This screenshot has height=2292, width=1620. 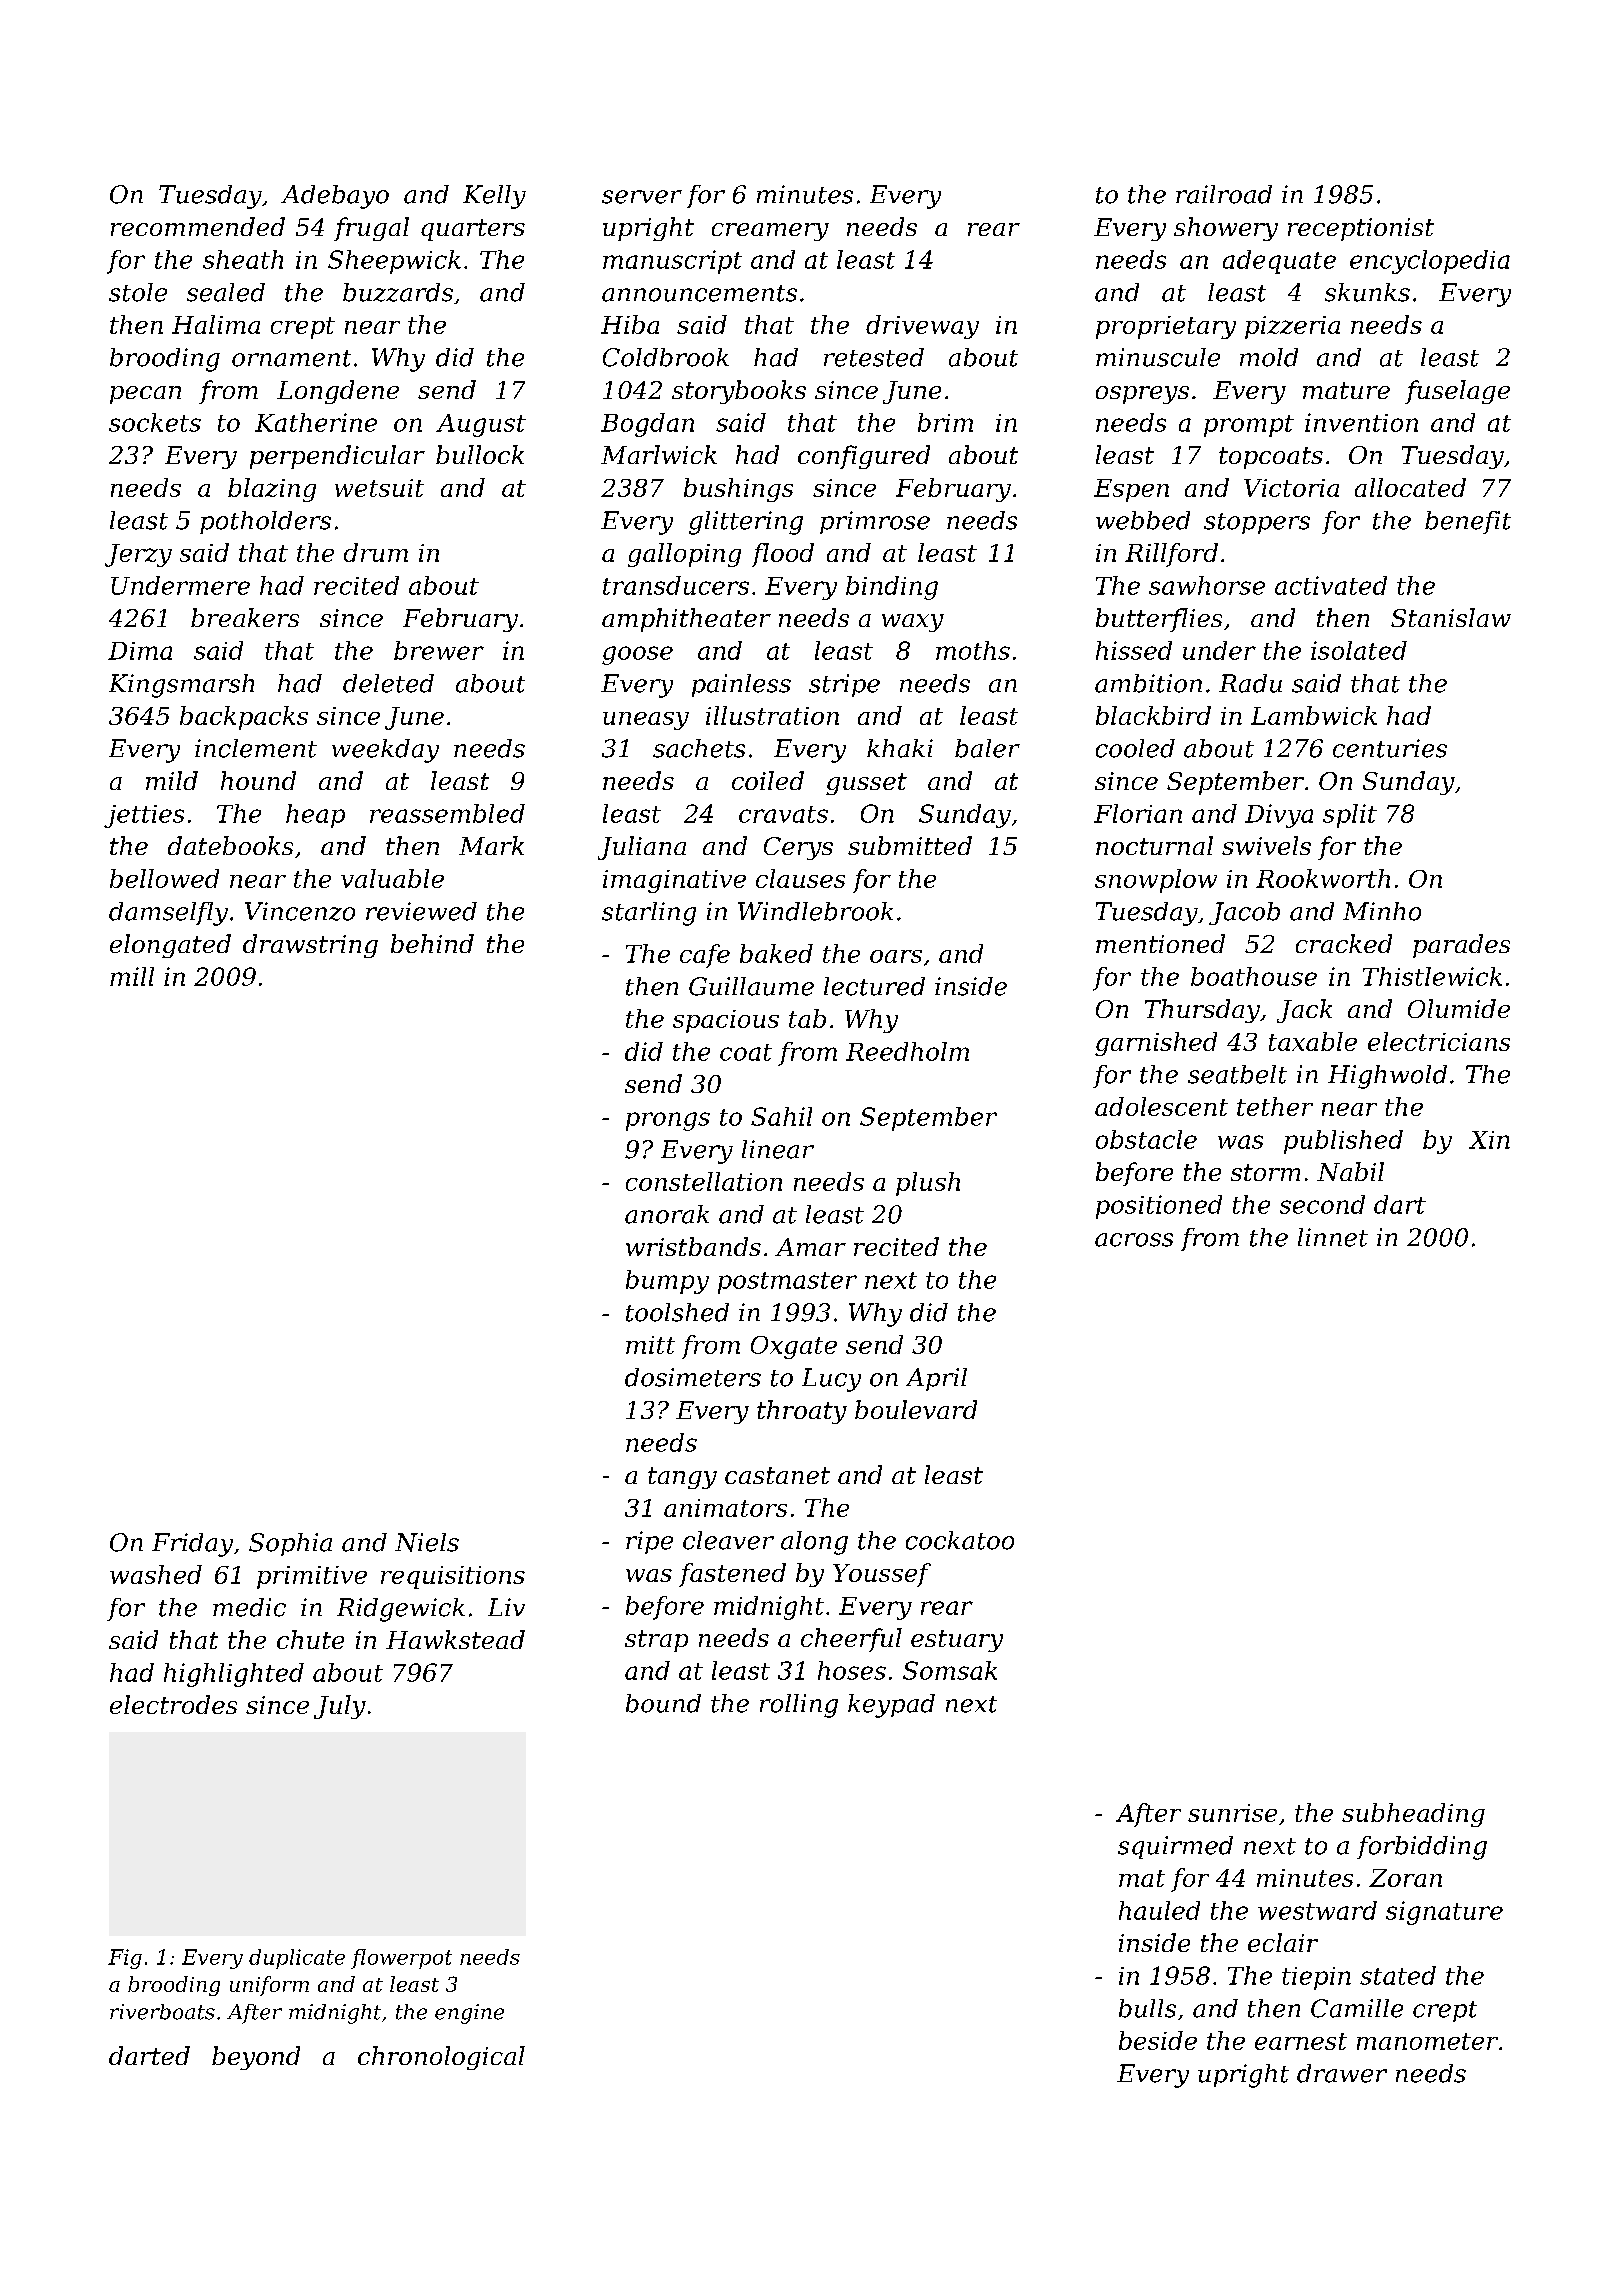 I want to click on binding, so click(x=892, y=588).
